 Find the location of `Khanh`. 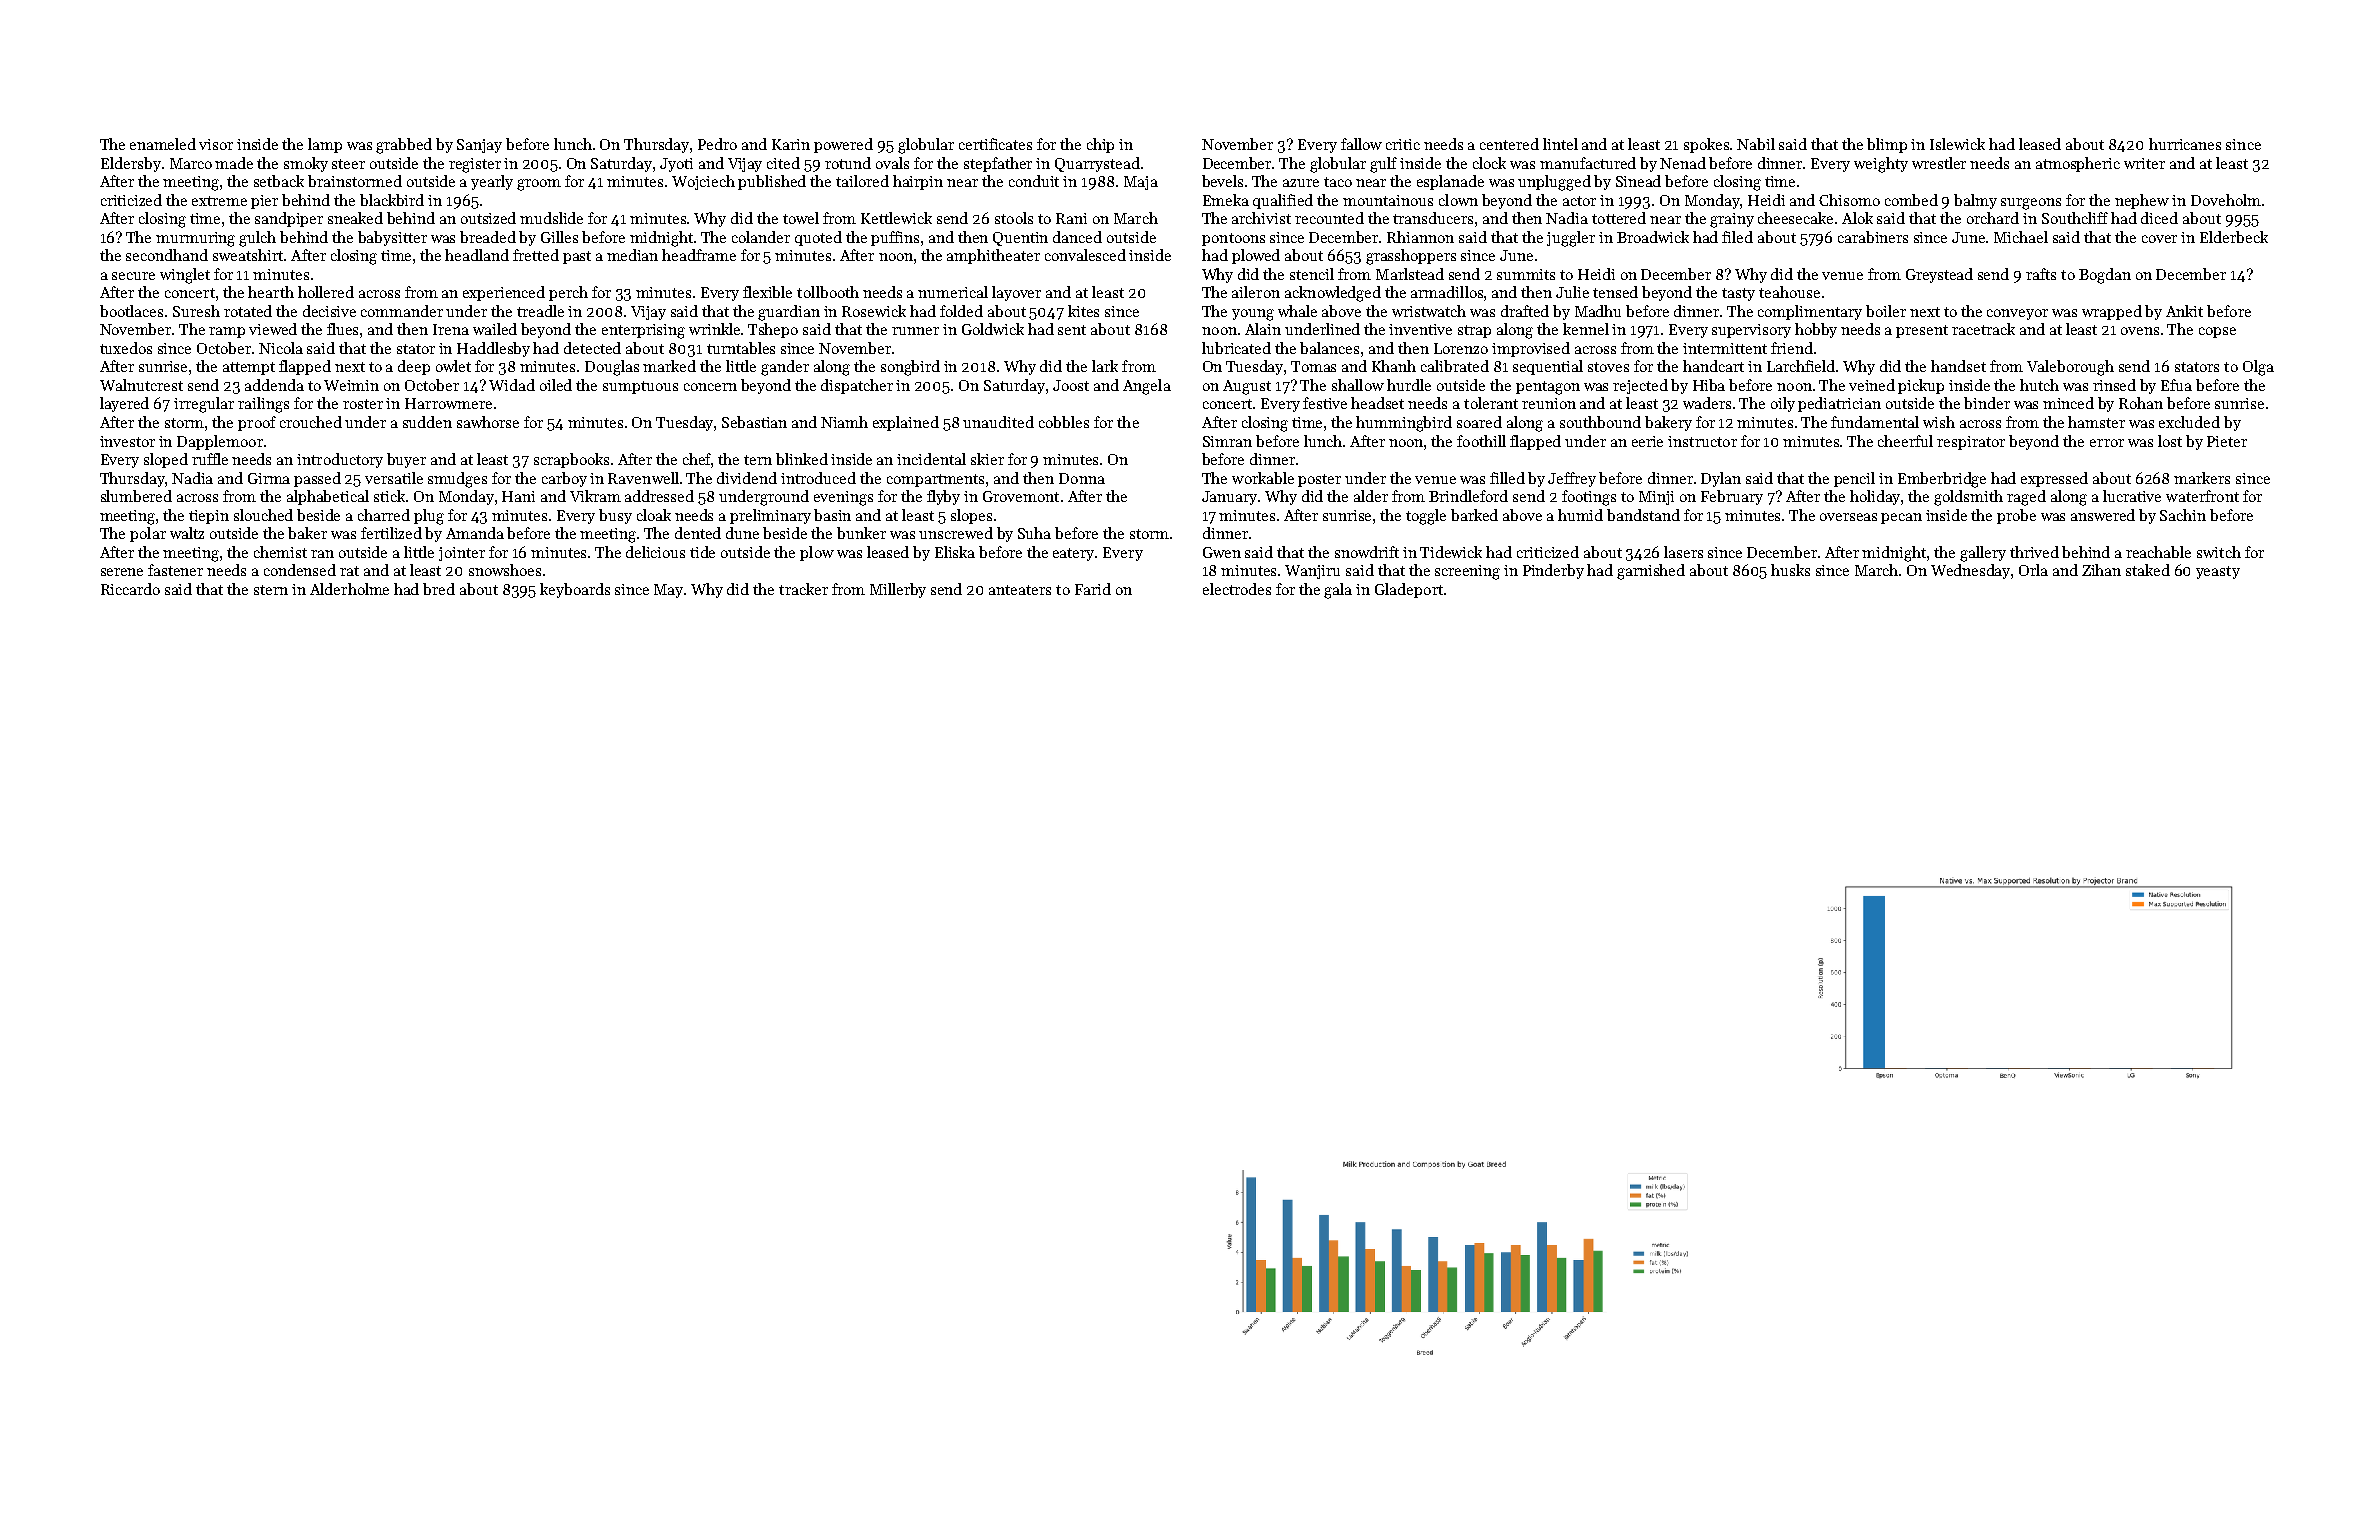

Khanh is located at coordinates (1394, 366).
